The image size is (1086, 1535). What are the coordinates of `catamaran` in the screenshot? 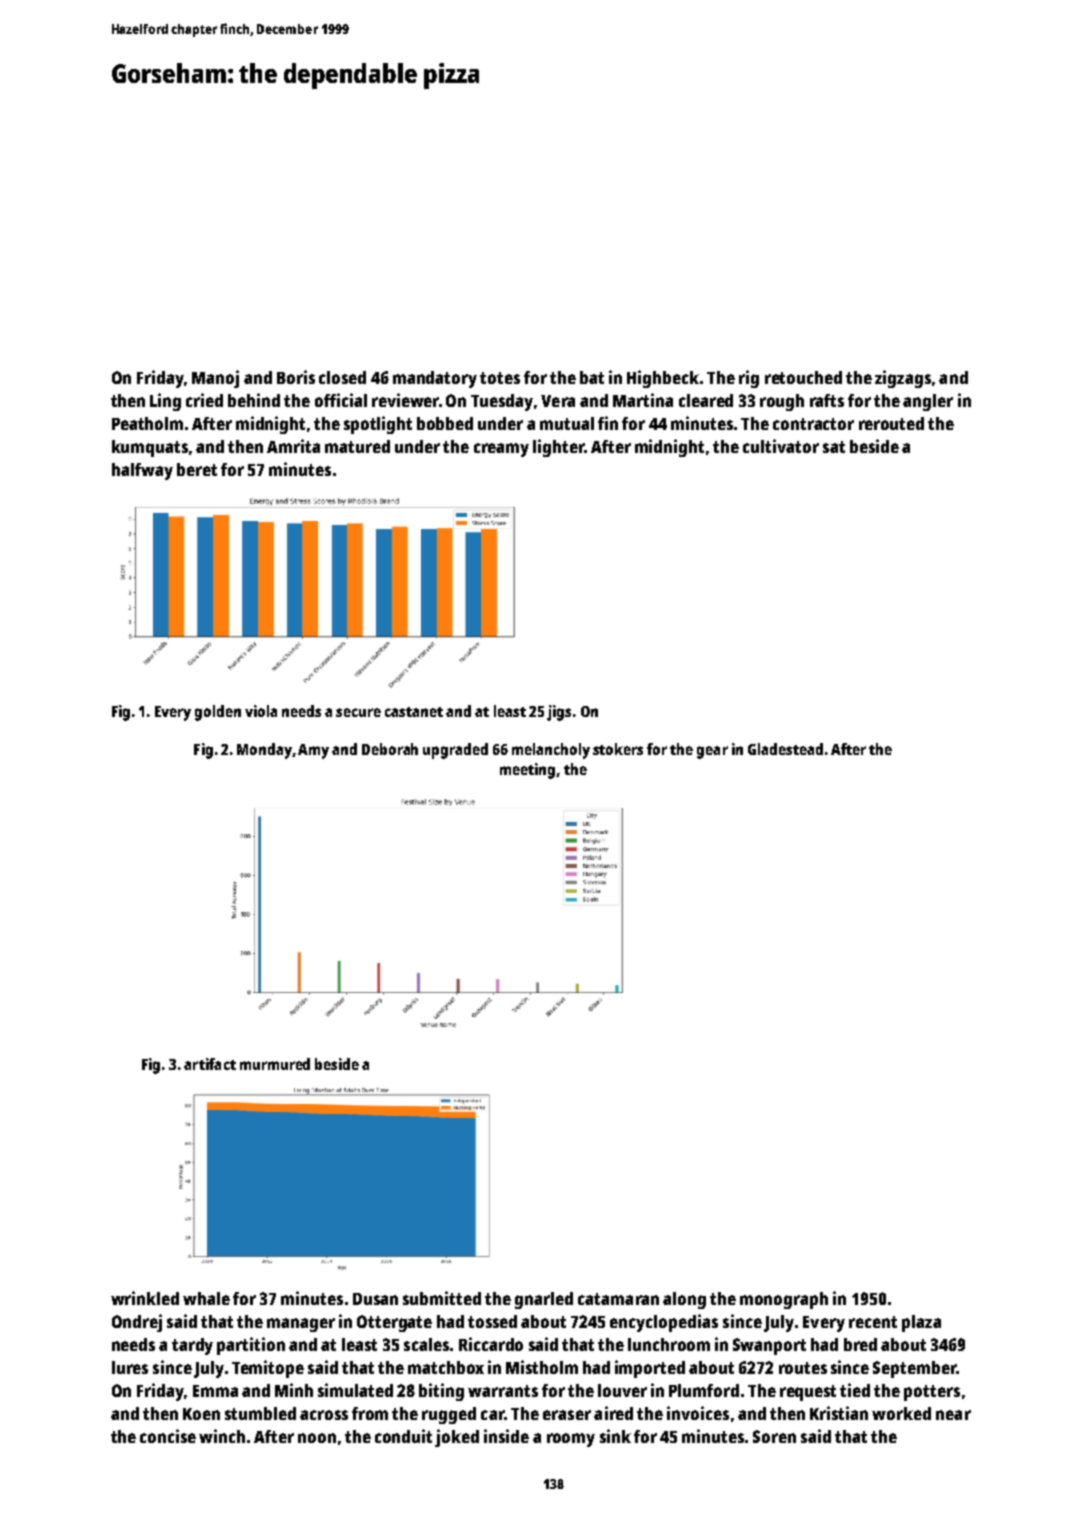 It's located at (618, 1299).
